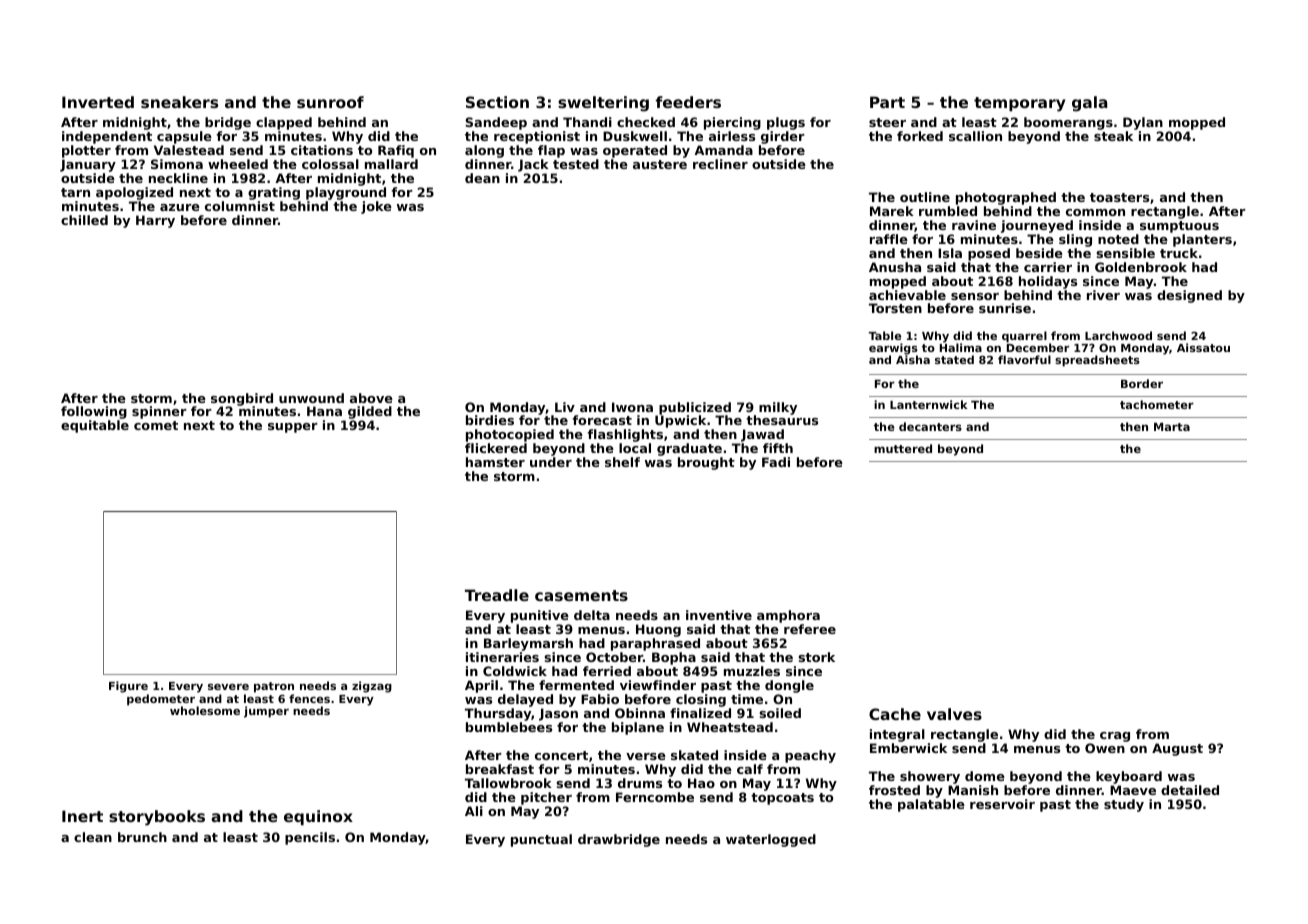  What do you see at coordinates (930, 426) in the screenshot?
I see `decanters` at bounding box center [930, 426].
